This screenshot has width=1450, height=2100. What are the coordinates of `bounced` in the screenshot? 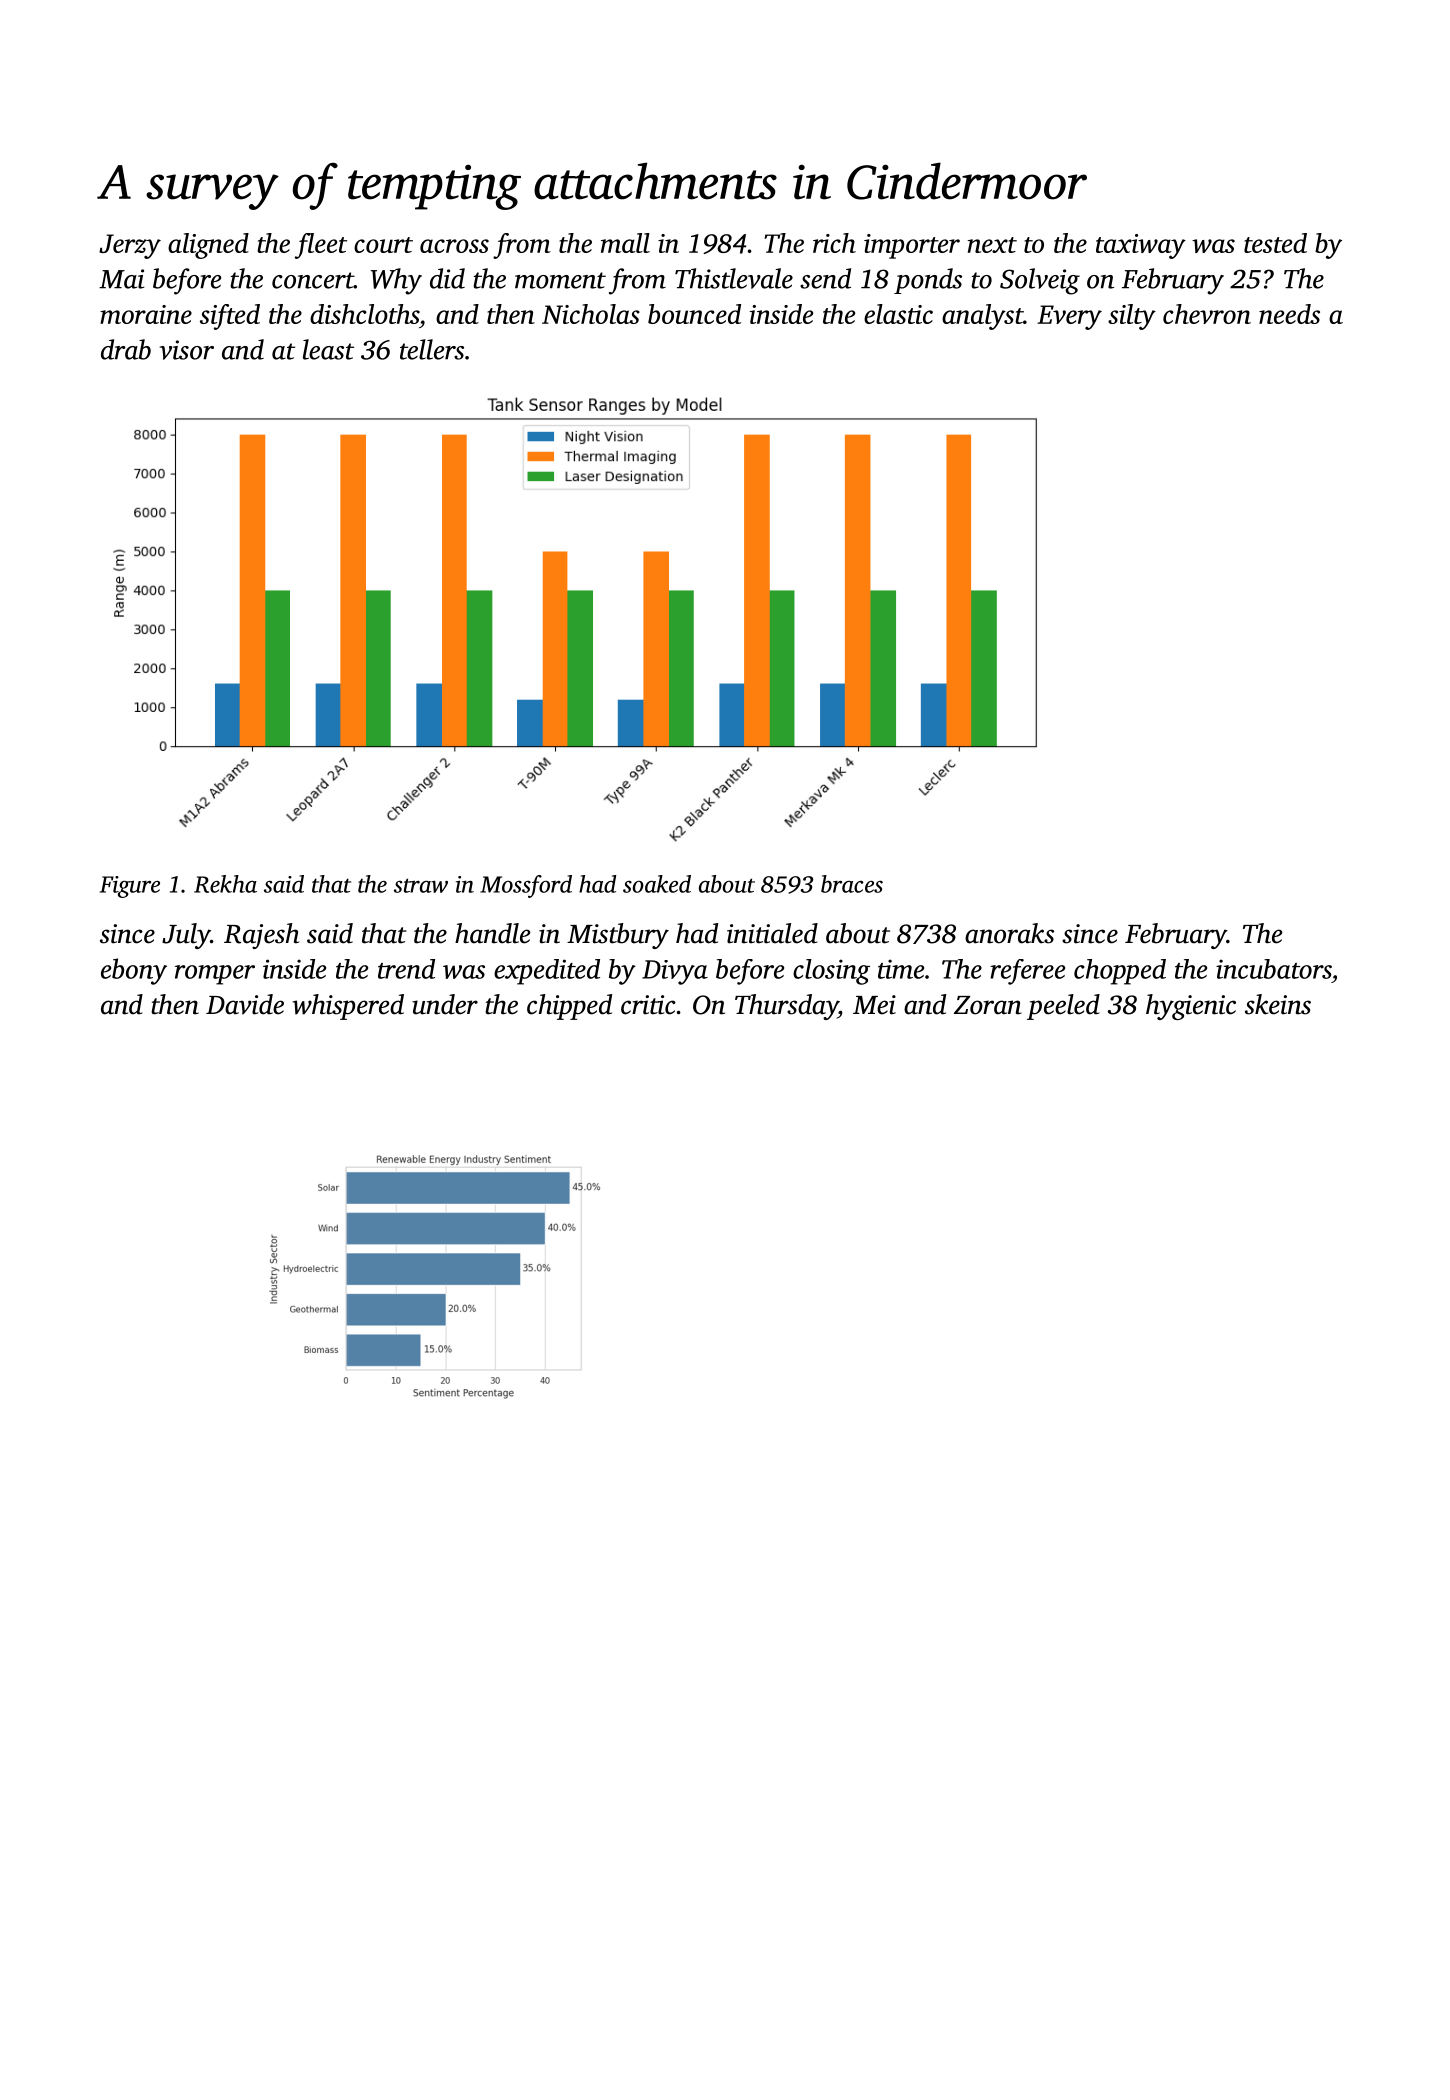 It's located at (694, 314).
